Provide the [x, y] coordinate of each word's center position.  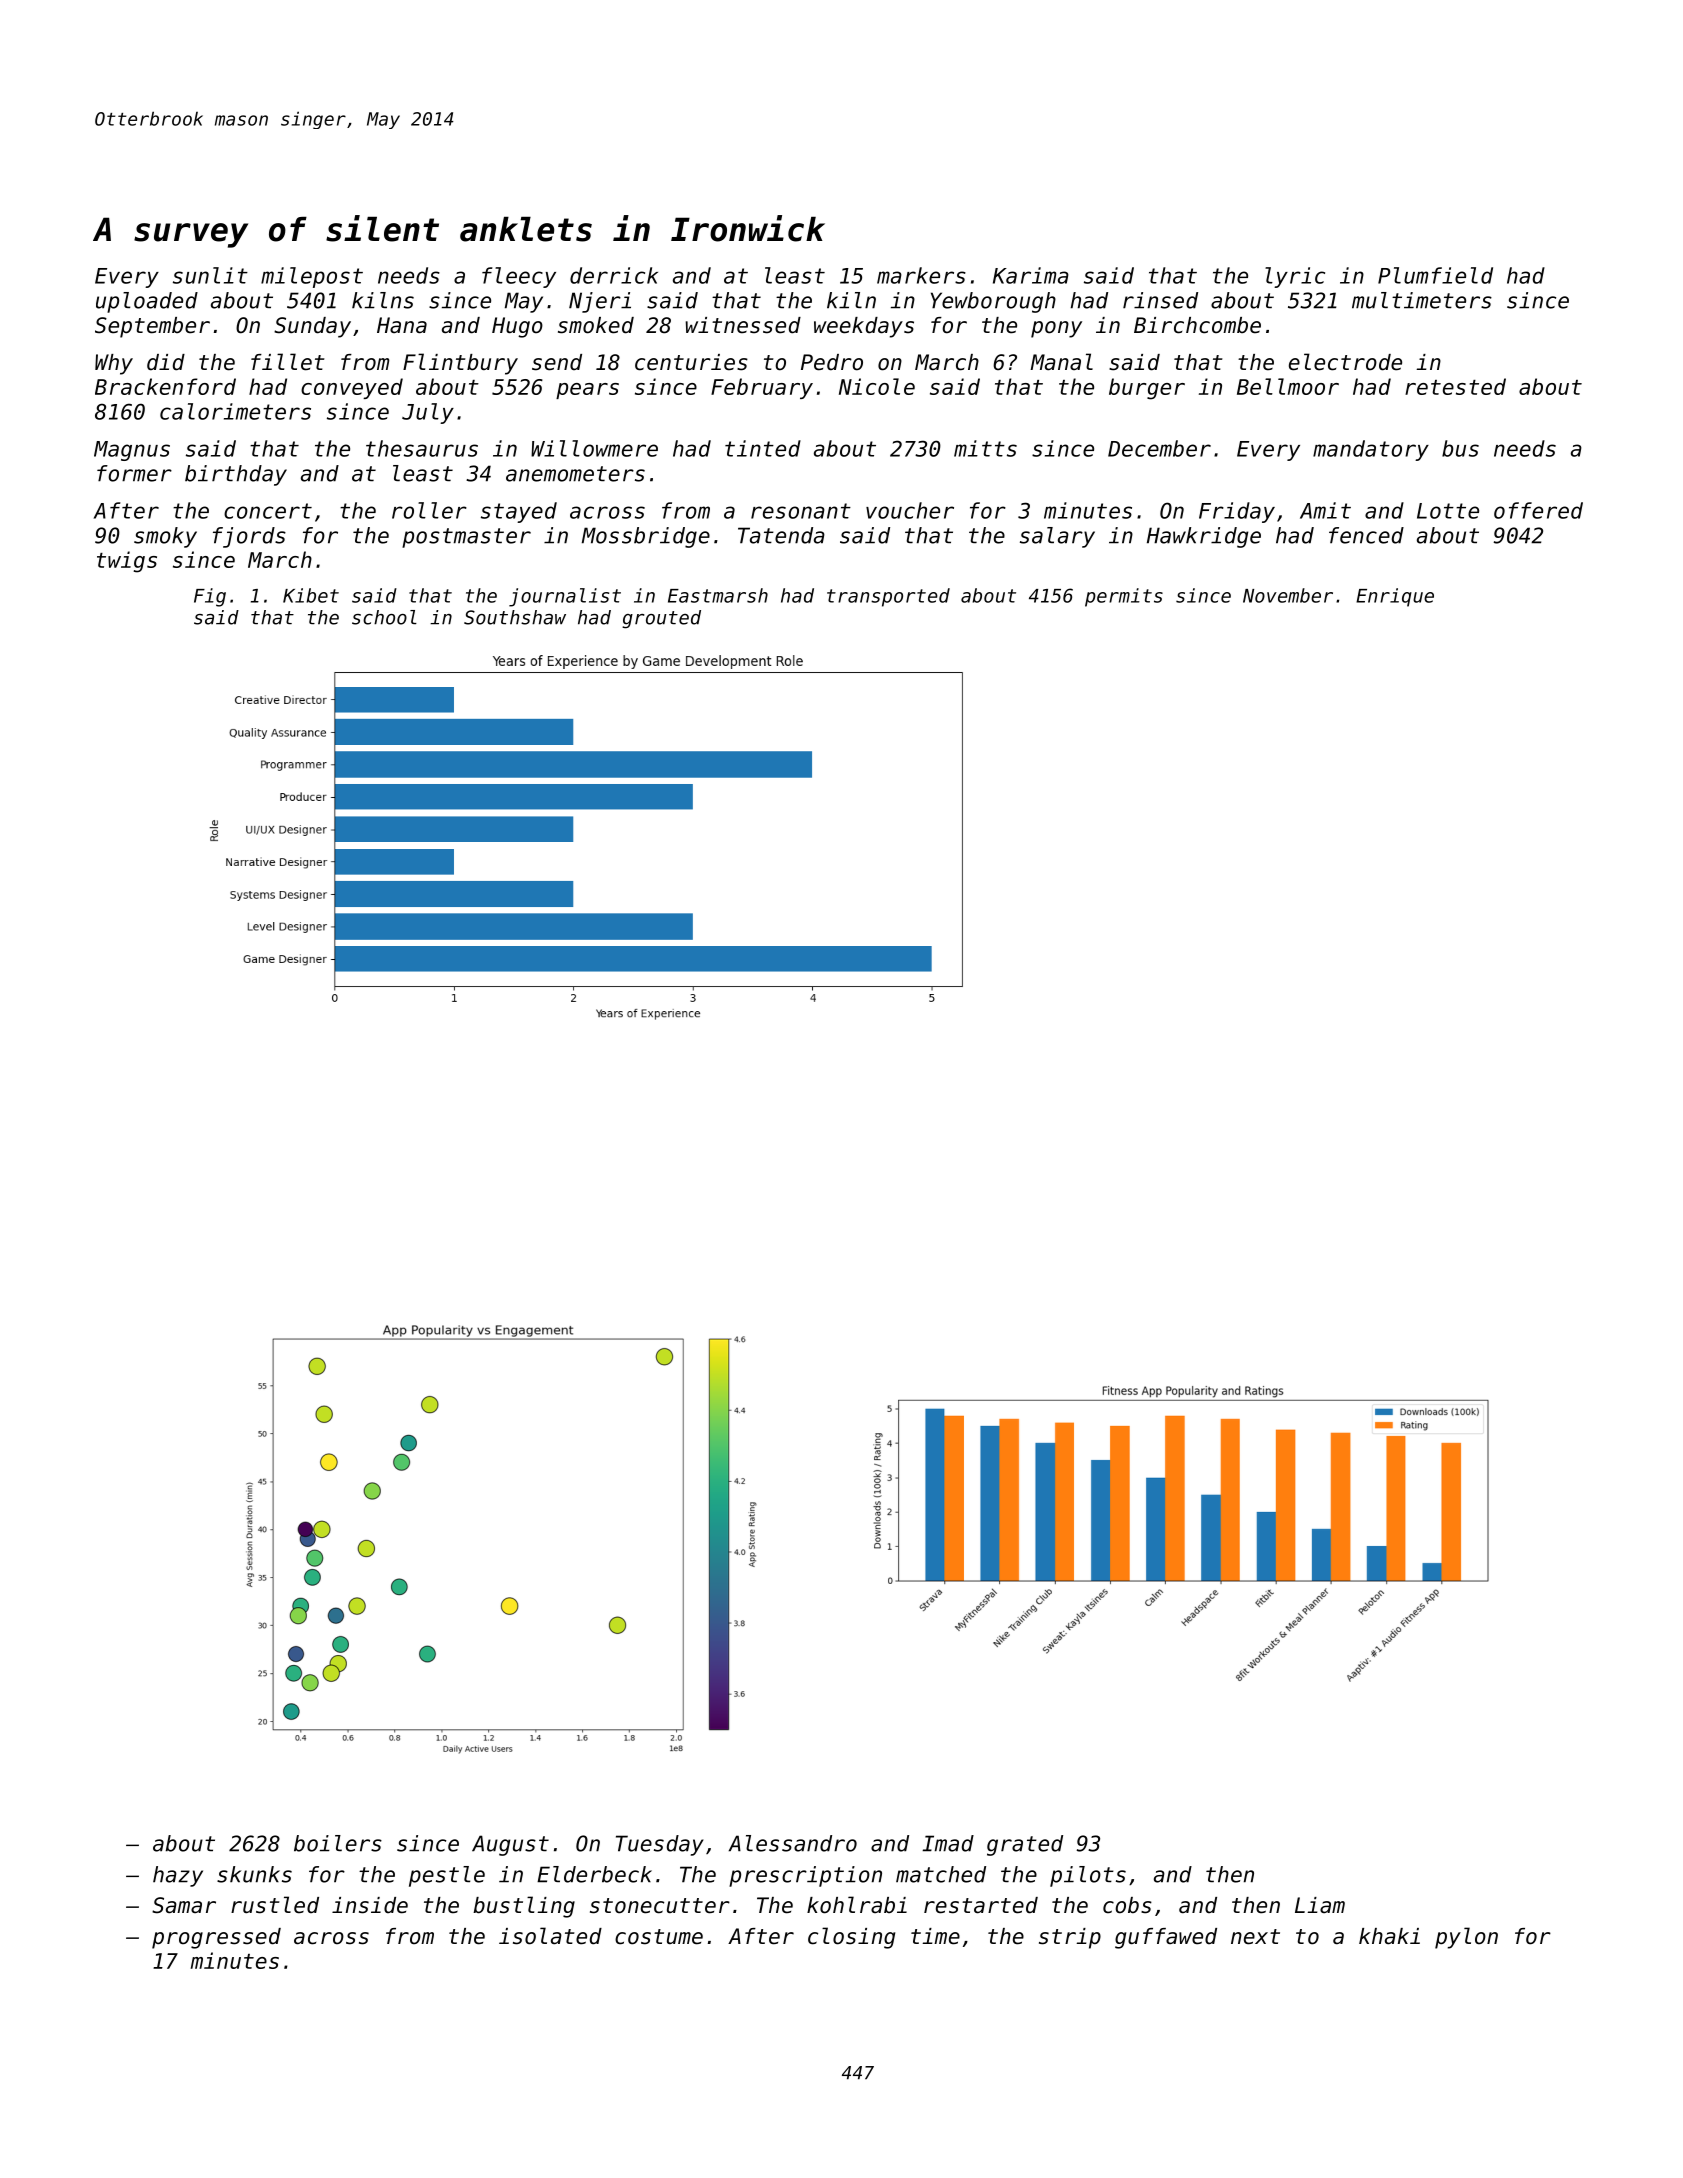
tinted [763, 448]
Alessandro [793, 1843]
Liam [1320, 1905]
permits [1124, 597]
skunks [254, 1874]
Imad [948, 1843]
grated [1025, 1845]
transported [888, 597]
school [384, 617]
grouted [661, 619]
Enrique [1395, 597]
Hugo [517, 327]
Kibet [311, 595]
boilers [338, 1843]
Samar [184, 1905]
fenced [1366, 535]
